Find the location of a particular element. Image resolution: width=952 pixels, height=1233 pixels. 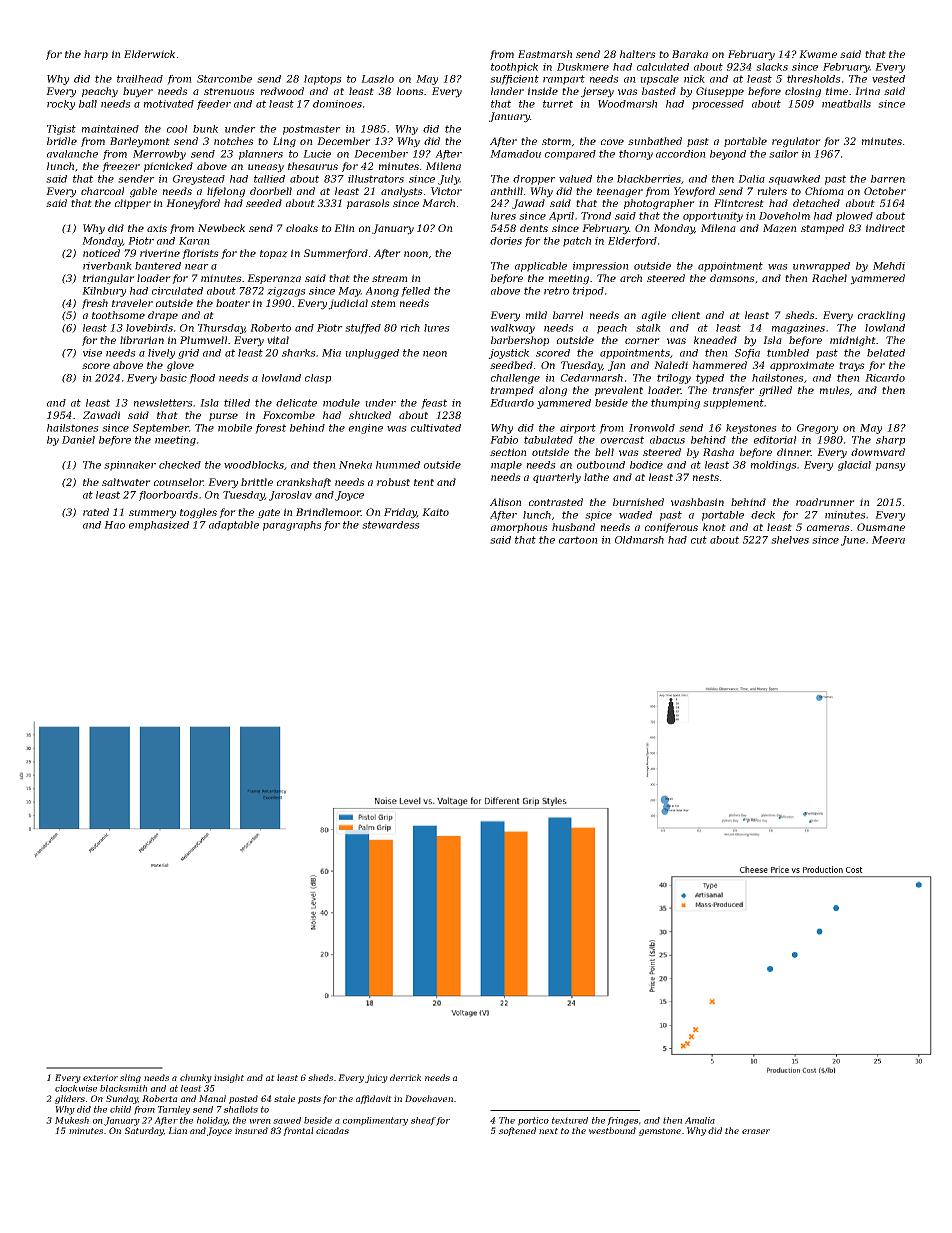

exterior is located at coordinates (100, 1077).
